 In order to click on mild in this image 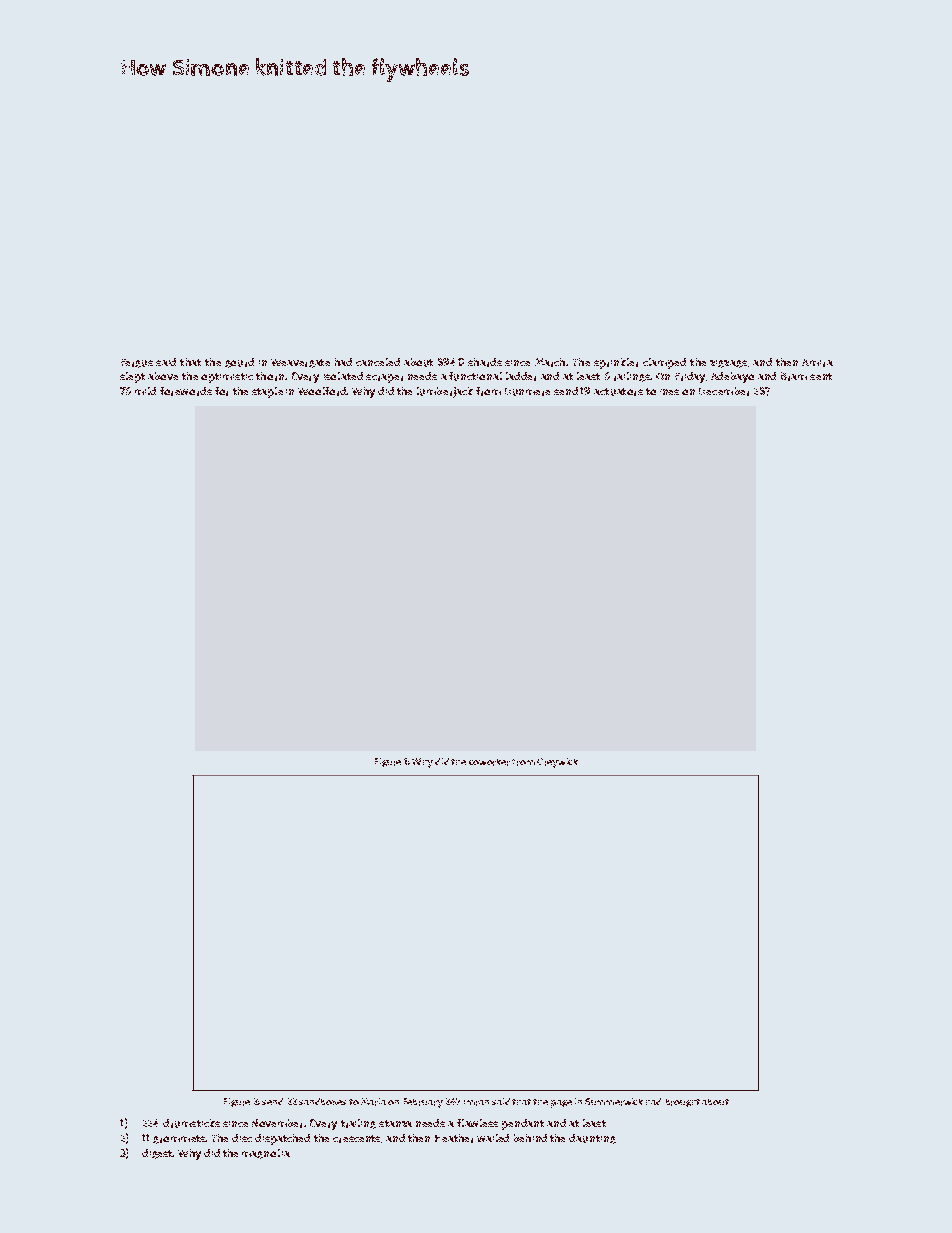, I will do `click(145, 391)`.
